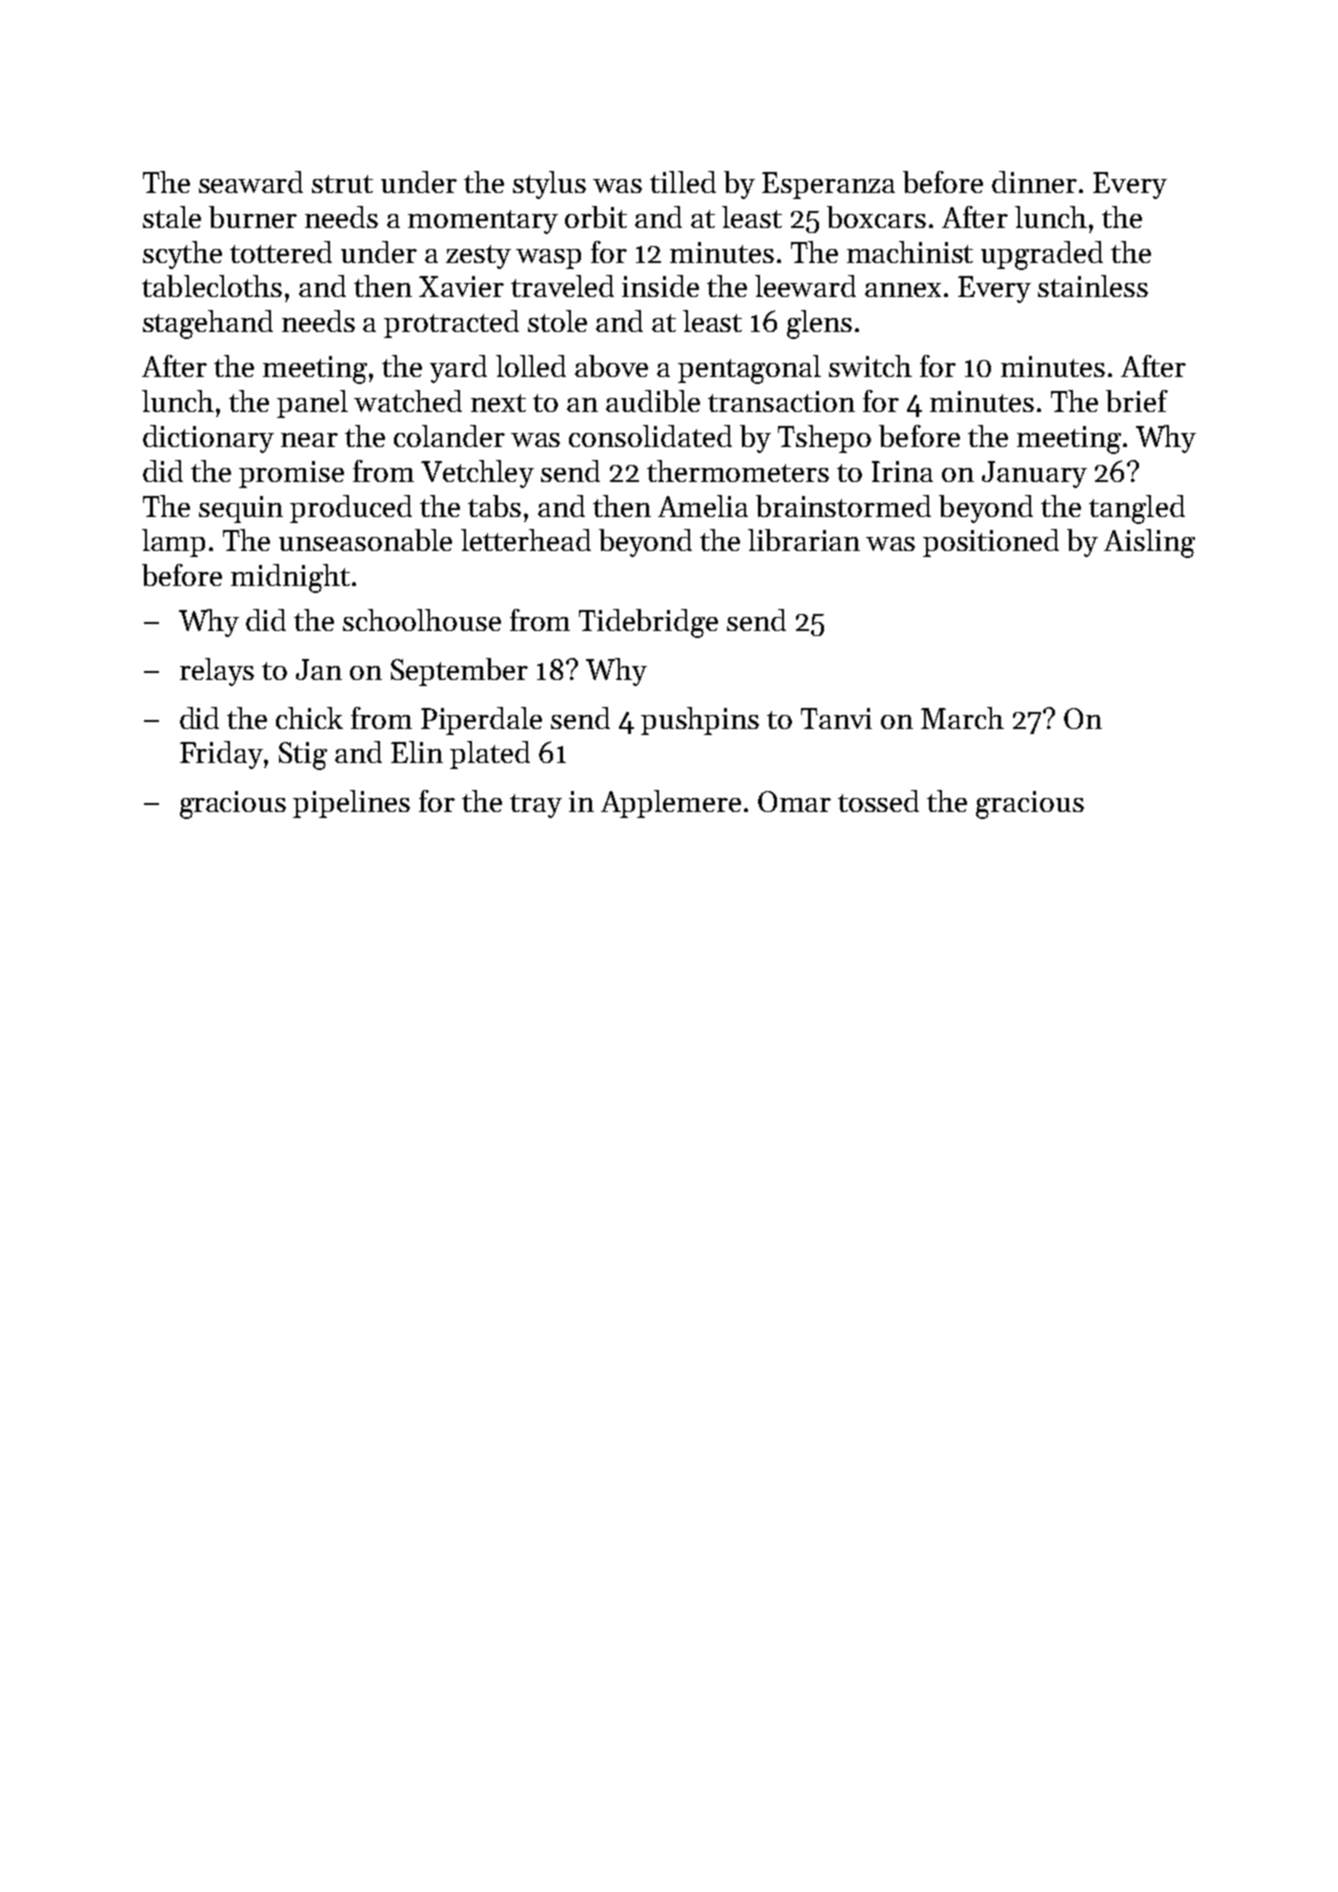 The image size is (1338, 1892). What do you see at coordinates (217, 672) in the screenshot?
I see `relays` at bounding box center [217, 672].
